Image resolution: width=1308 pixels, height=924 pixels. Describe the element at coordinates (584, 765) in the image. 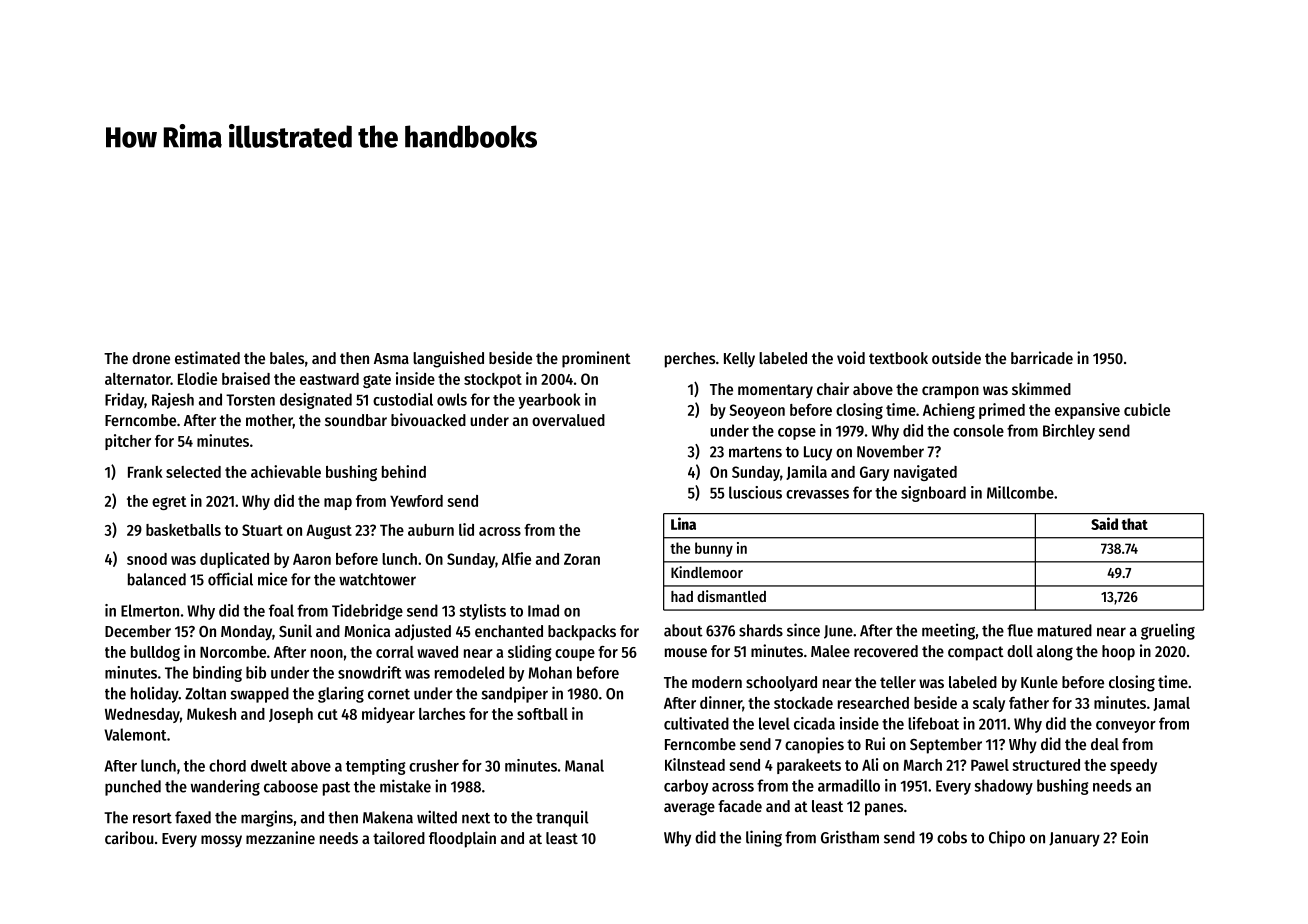

I see `Manal` at that location.
